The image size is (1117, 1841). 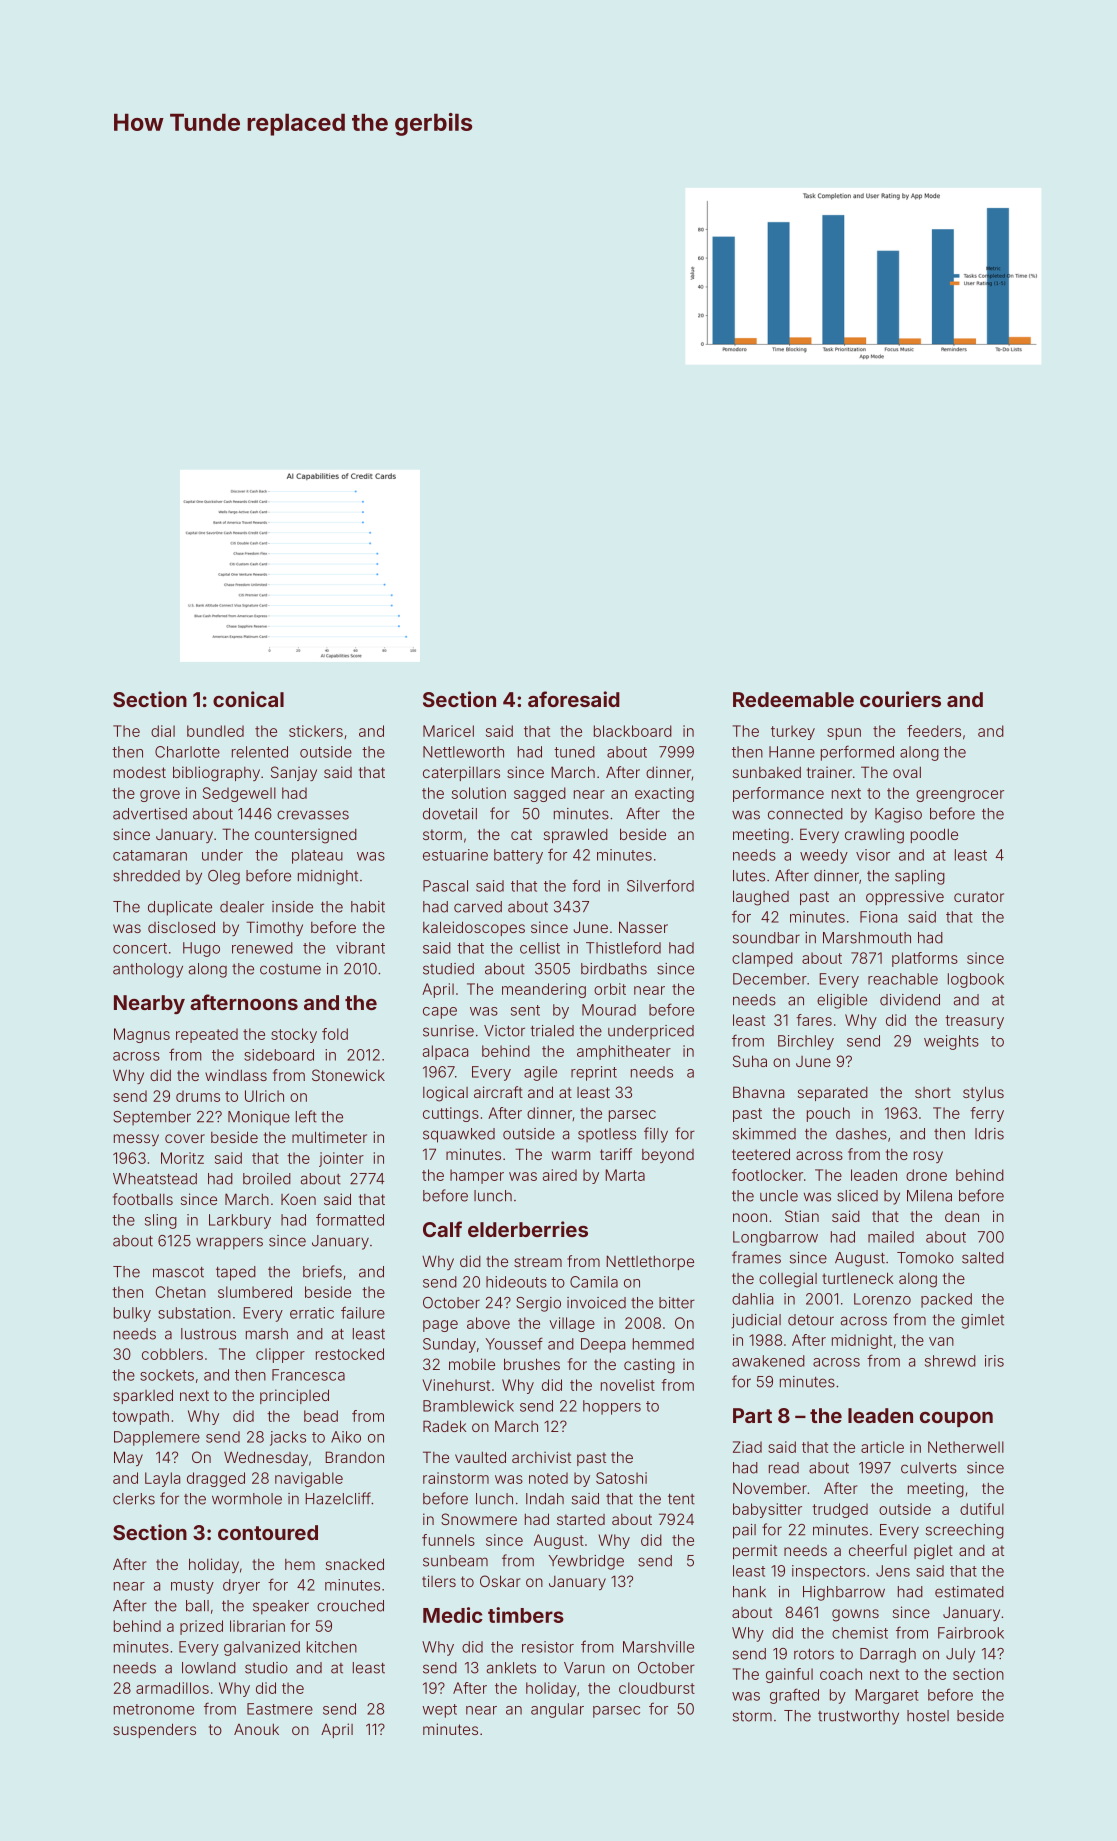 What do you see at coordinates (450, 814) in the screenshot?
I see `dovetail` at bounding box center [450, 814].
